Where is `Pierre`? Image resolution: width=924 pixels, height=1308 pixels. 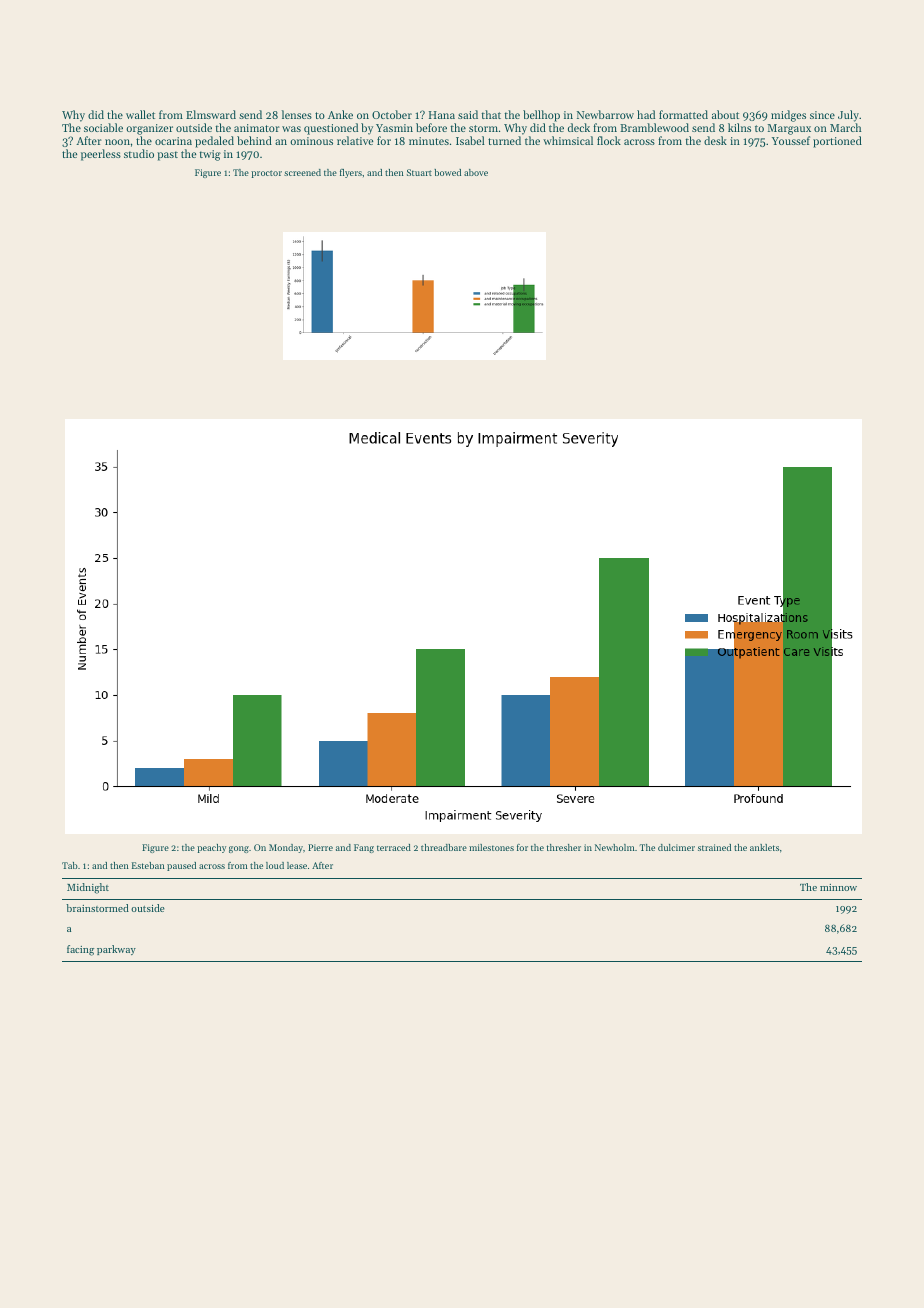 Pierre is located at coordinates (320, 847).
